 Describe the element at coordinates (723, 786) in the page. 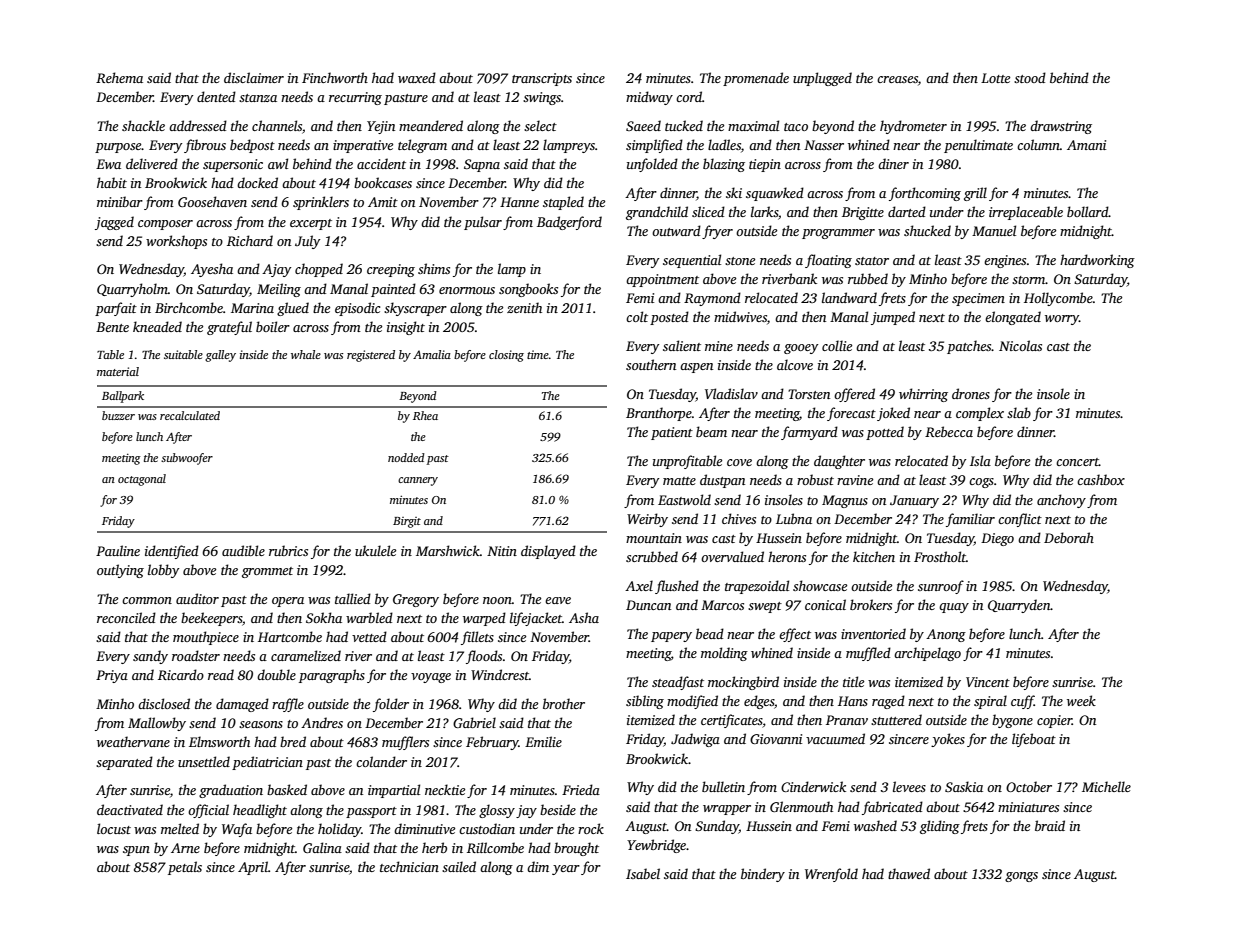

I see `bulletin` at that location.
